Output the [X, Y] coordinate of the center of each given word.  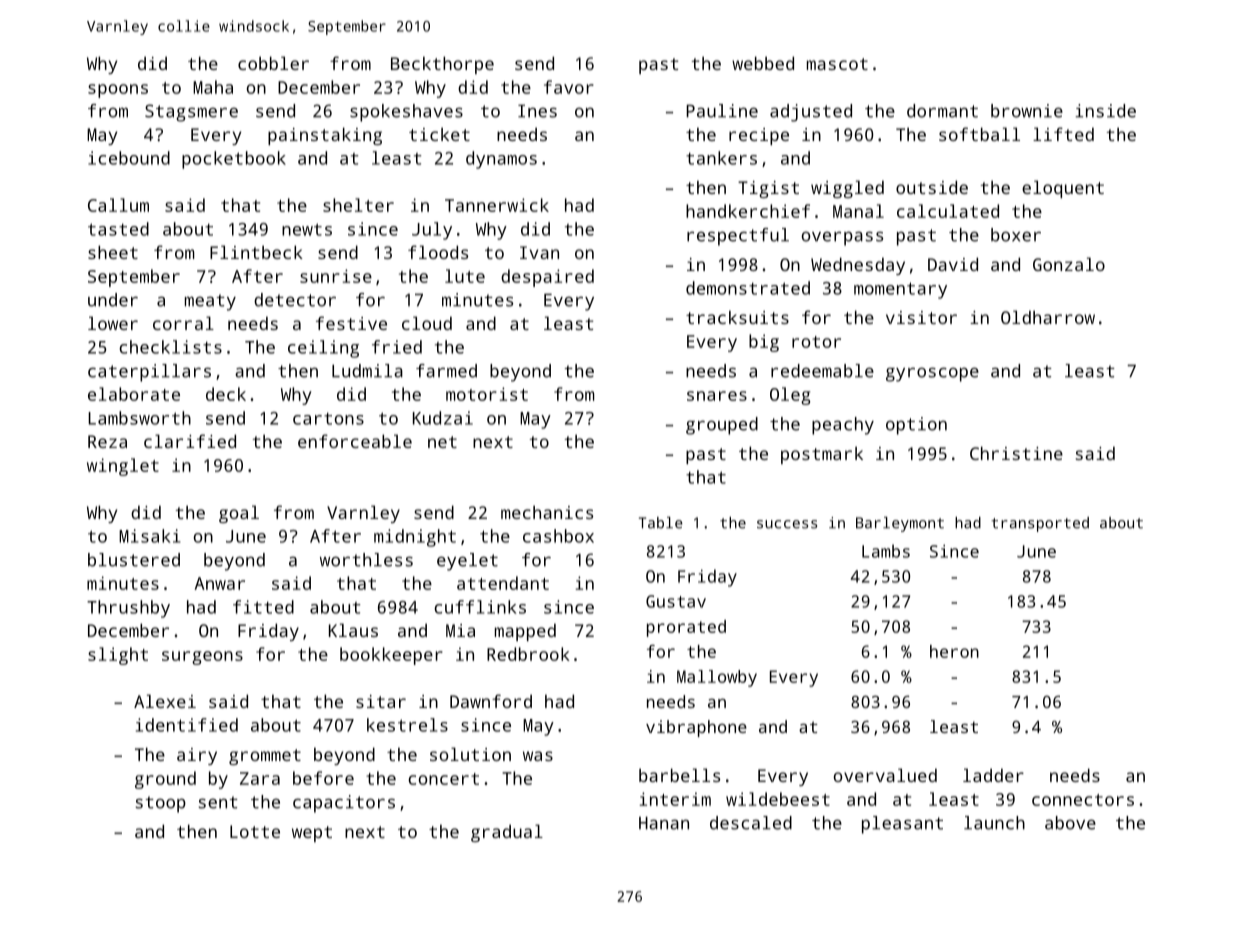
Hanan [664, 823]
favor [569, 87]
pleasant [902, 825]
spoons [118, 91]
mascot [837, 64]
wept [312, 834]
